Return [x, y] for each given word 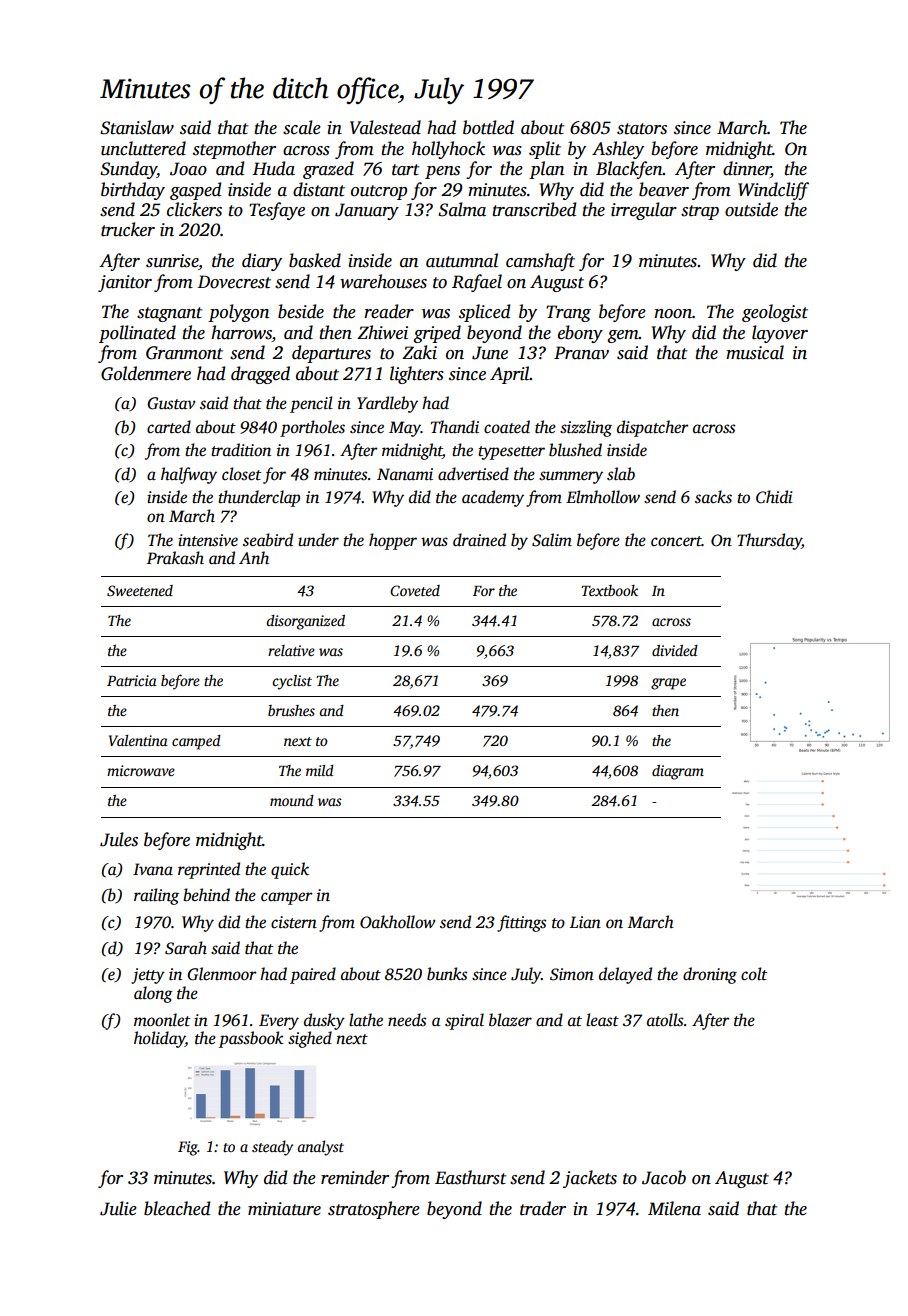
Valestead [385, 127]
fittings [521, 923]
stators [642, 129]
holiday [159, 1039]
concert [676, 541]
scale [302, 127]
